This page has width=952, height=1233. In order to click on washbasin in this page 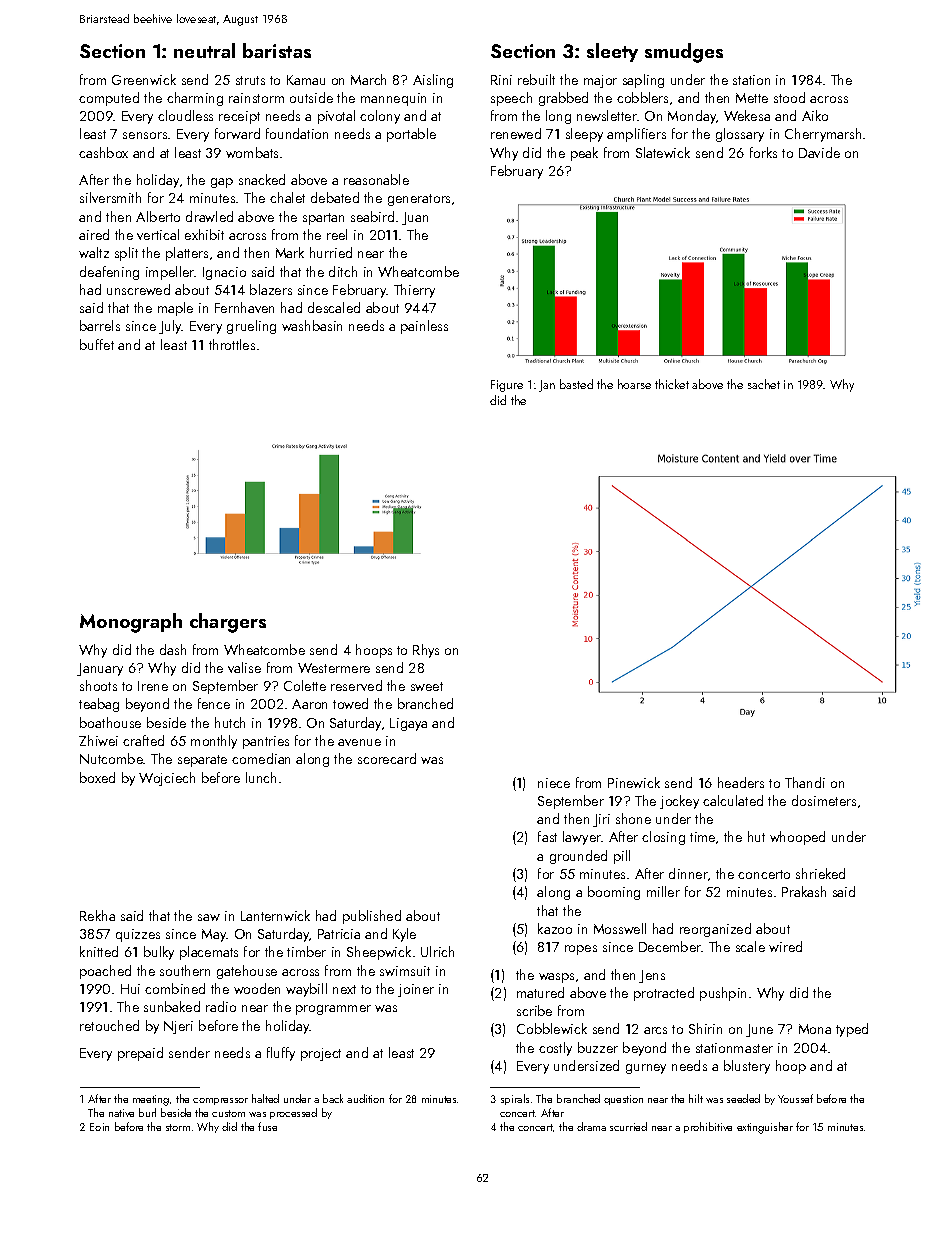, I will do `click(312, 325)`.
